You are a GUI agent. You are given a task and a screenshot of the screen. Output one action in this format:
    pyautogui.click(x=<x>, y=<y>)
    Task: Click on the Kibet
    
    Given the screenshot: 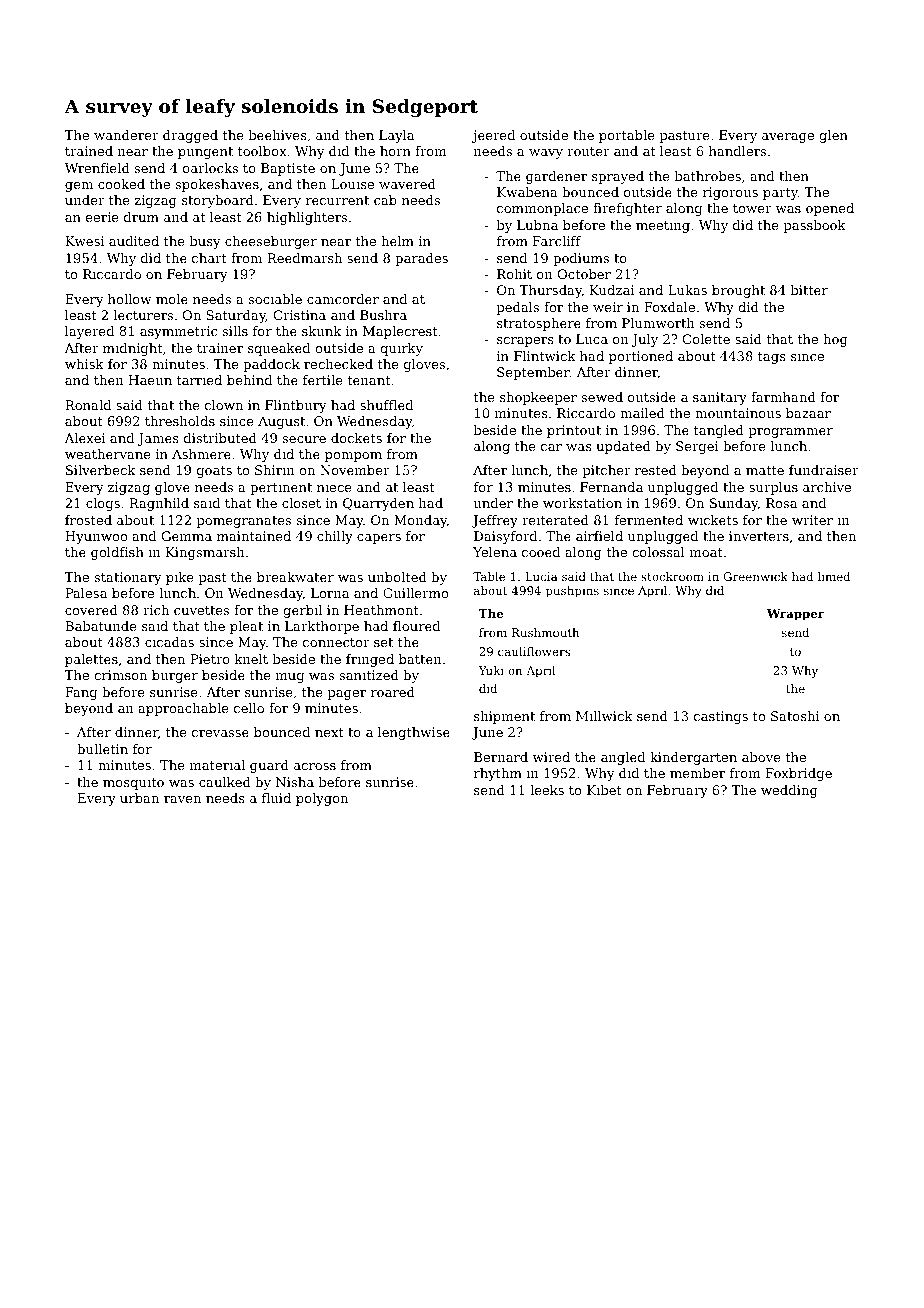 What is the action you would take?
    pyautogui.click(x=604, y=790)
